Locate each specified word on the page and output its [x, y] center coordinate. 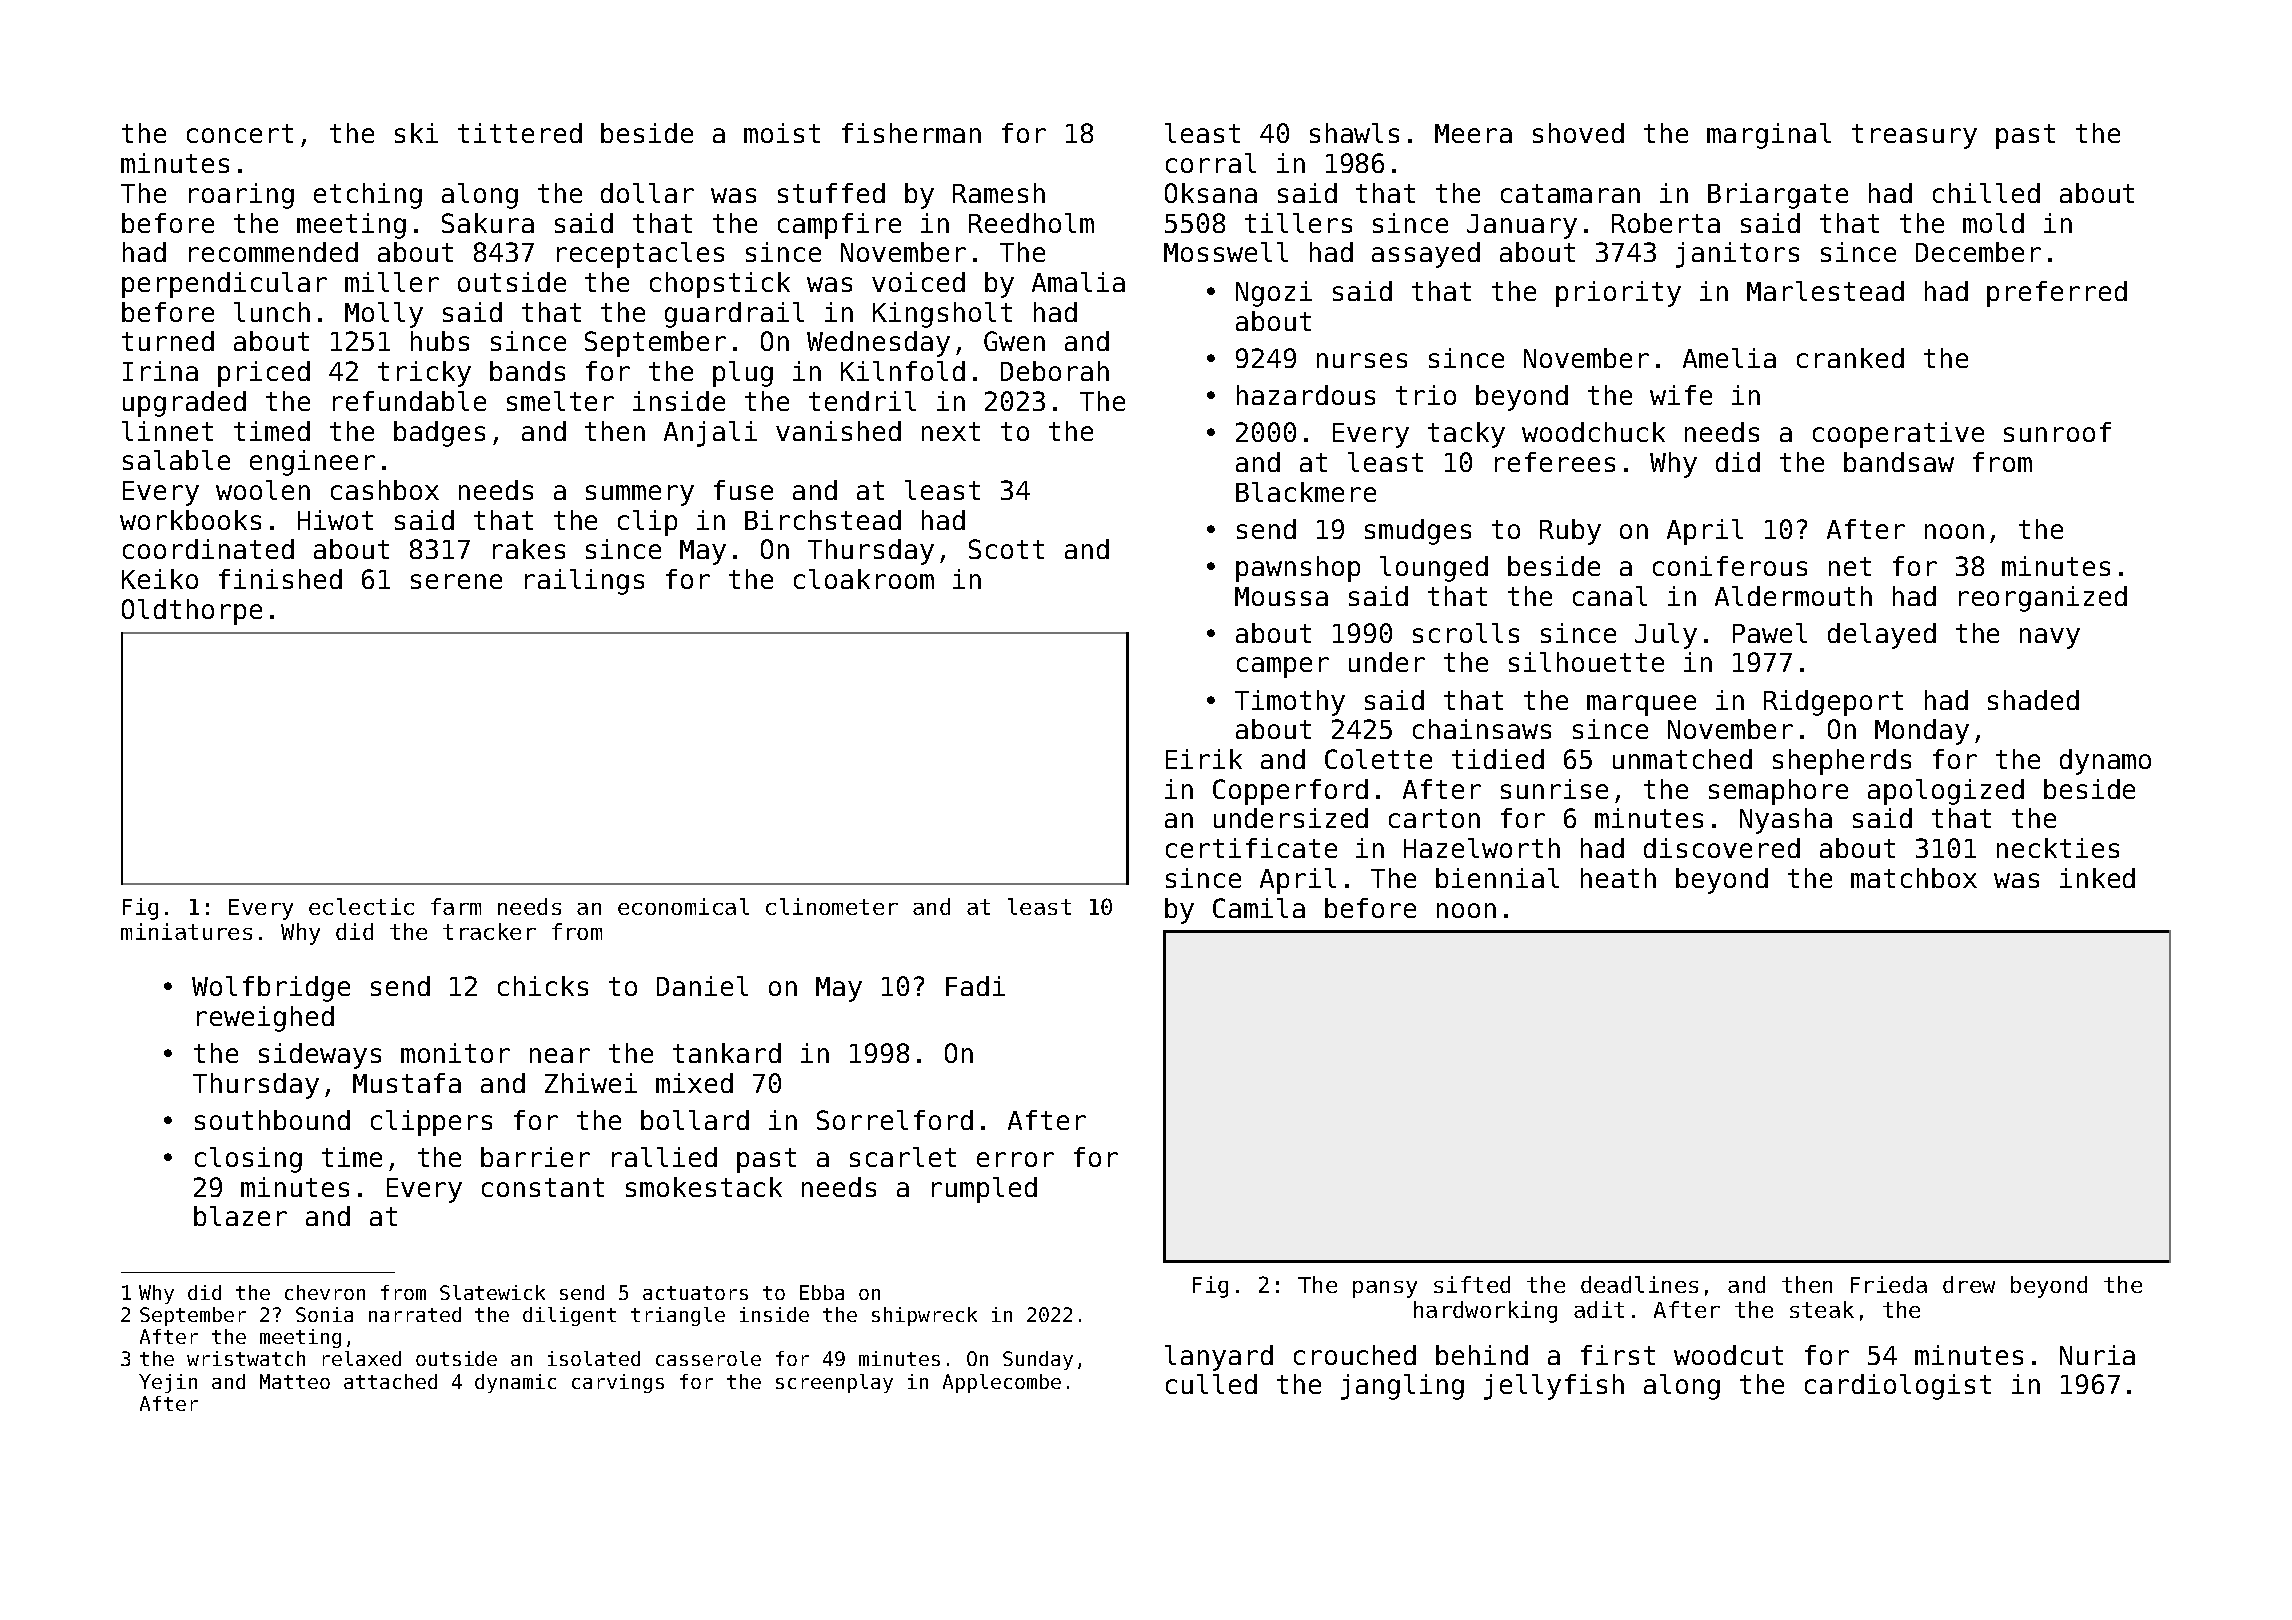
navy [2050, 638]
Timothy [1290, 703]
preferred [2057, 294]
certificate [1251, 848]
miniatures [186, 931]
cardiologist [1898, 1387]
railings [584, 582]
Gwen [1014, 341]
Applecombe [1002, 1383]
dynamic [515, 1383]
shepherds [1842, 762]
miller [392, 282]
